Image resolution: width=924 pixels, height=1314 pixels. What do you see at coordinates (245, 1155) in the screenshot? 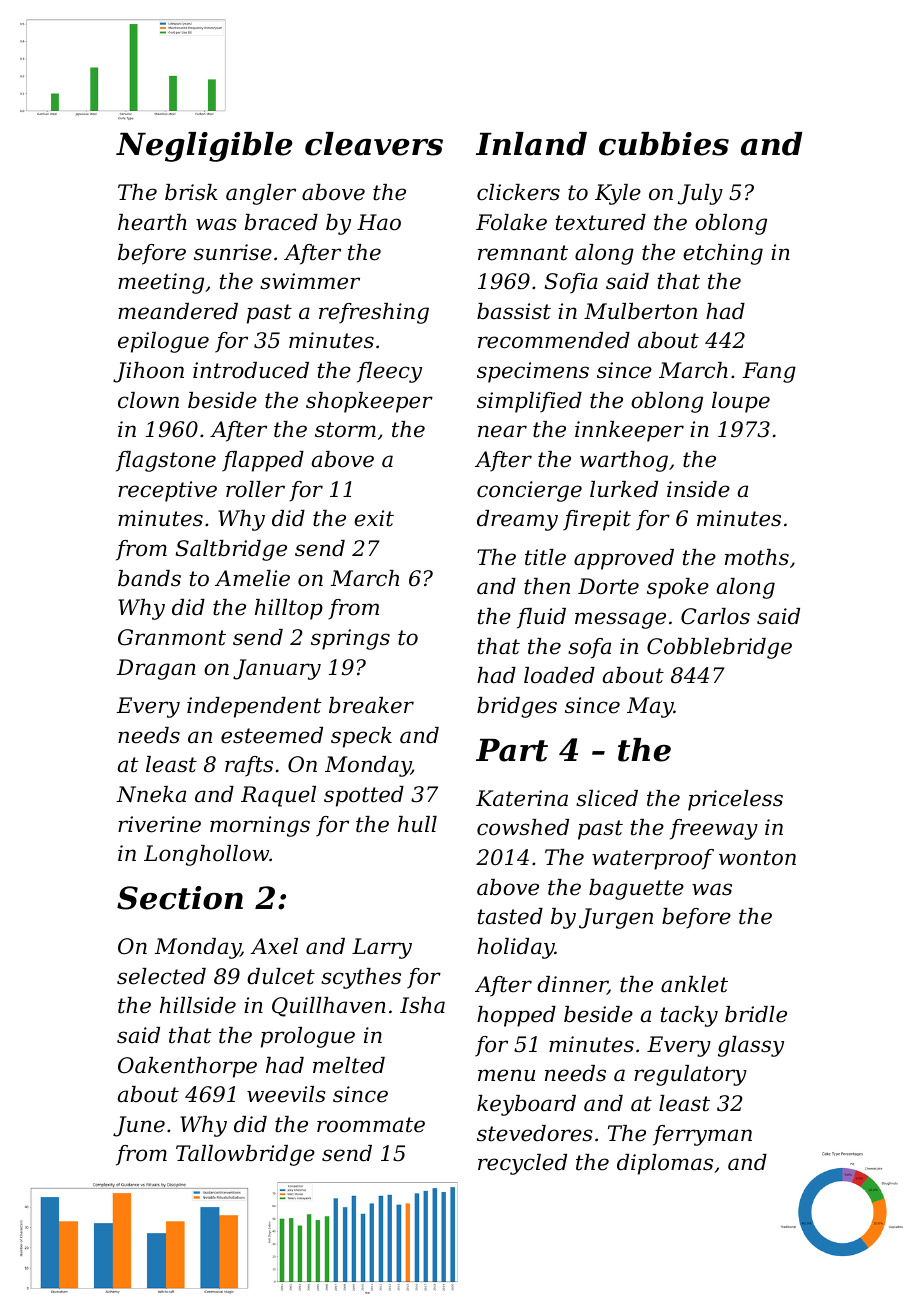
I see `Tallowbridge` at bounding box center [245, 1155].
